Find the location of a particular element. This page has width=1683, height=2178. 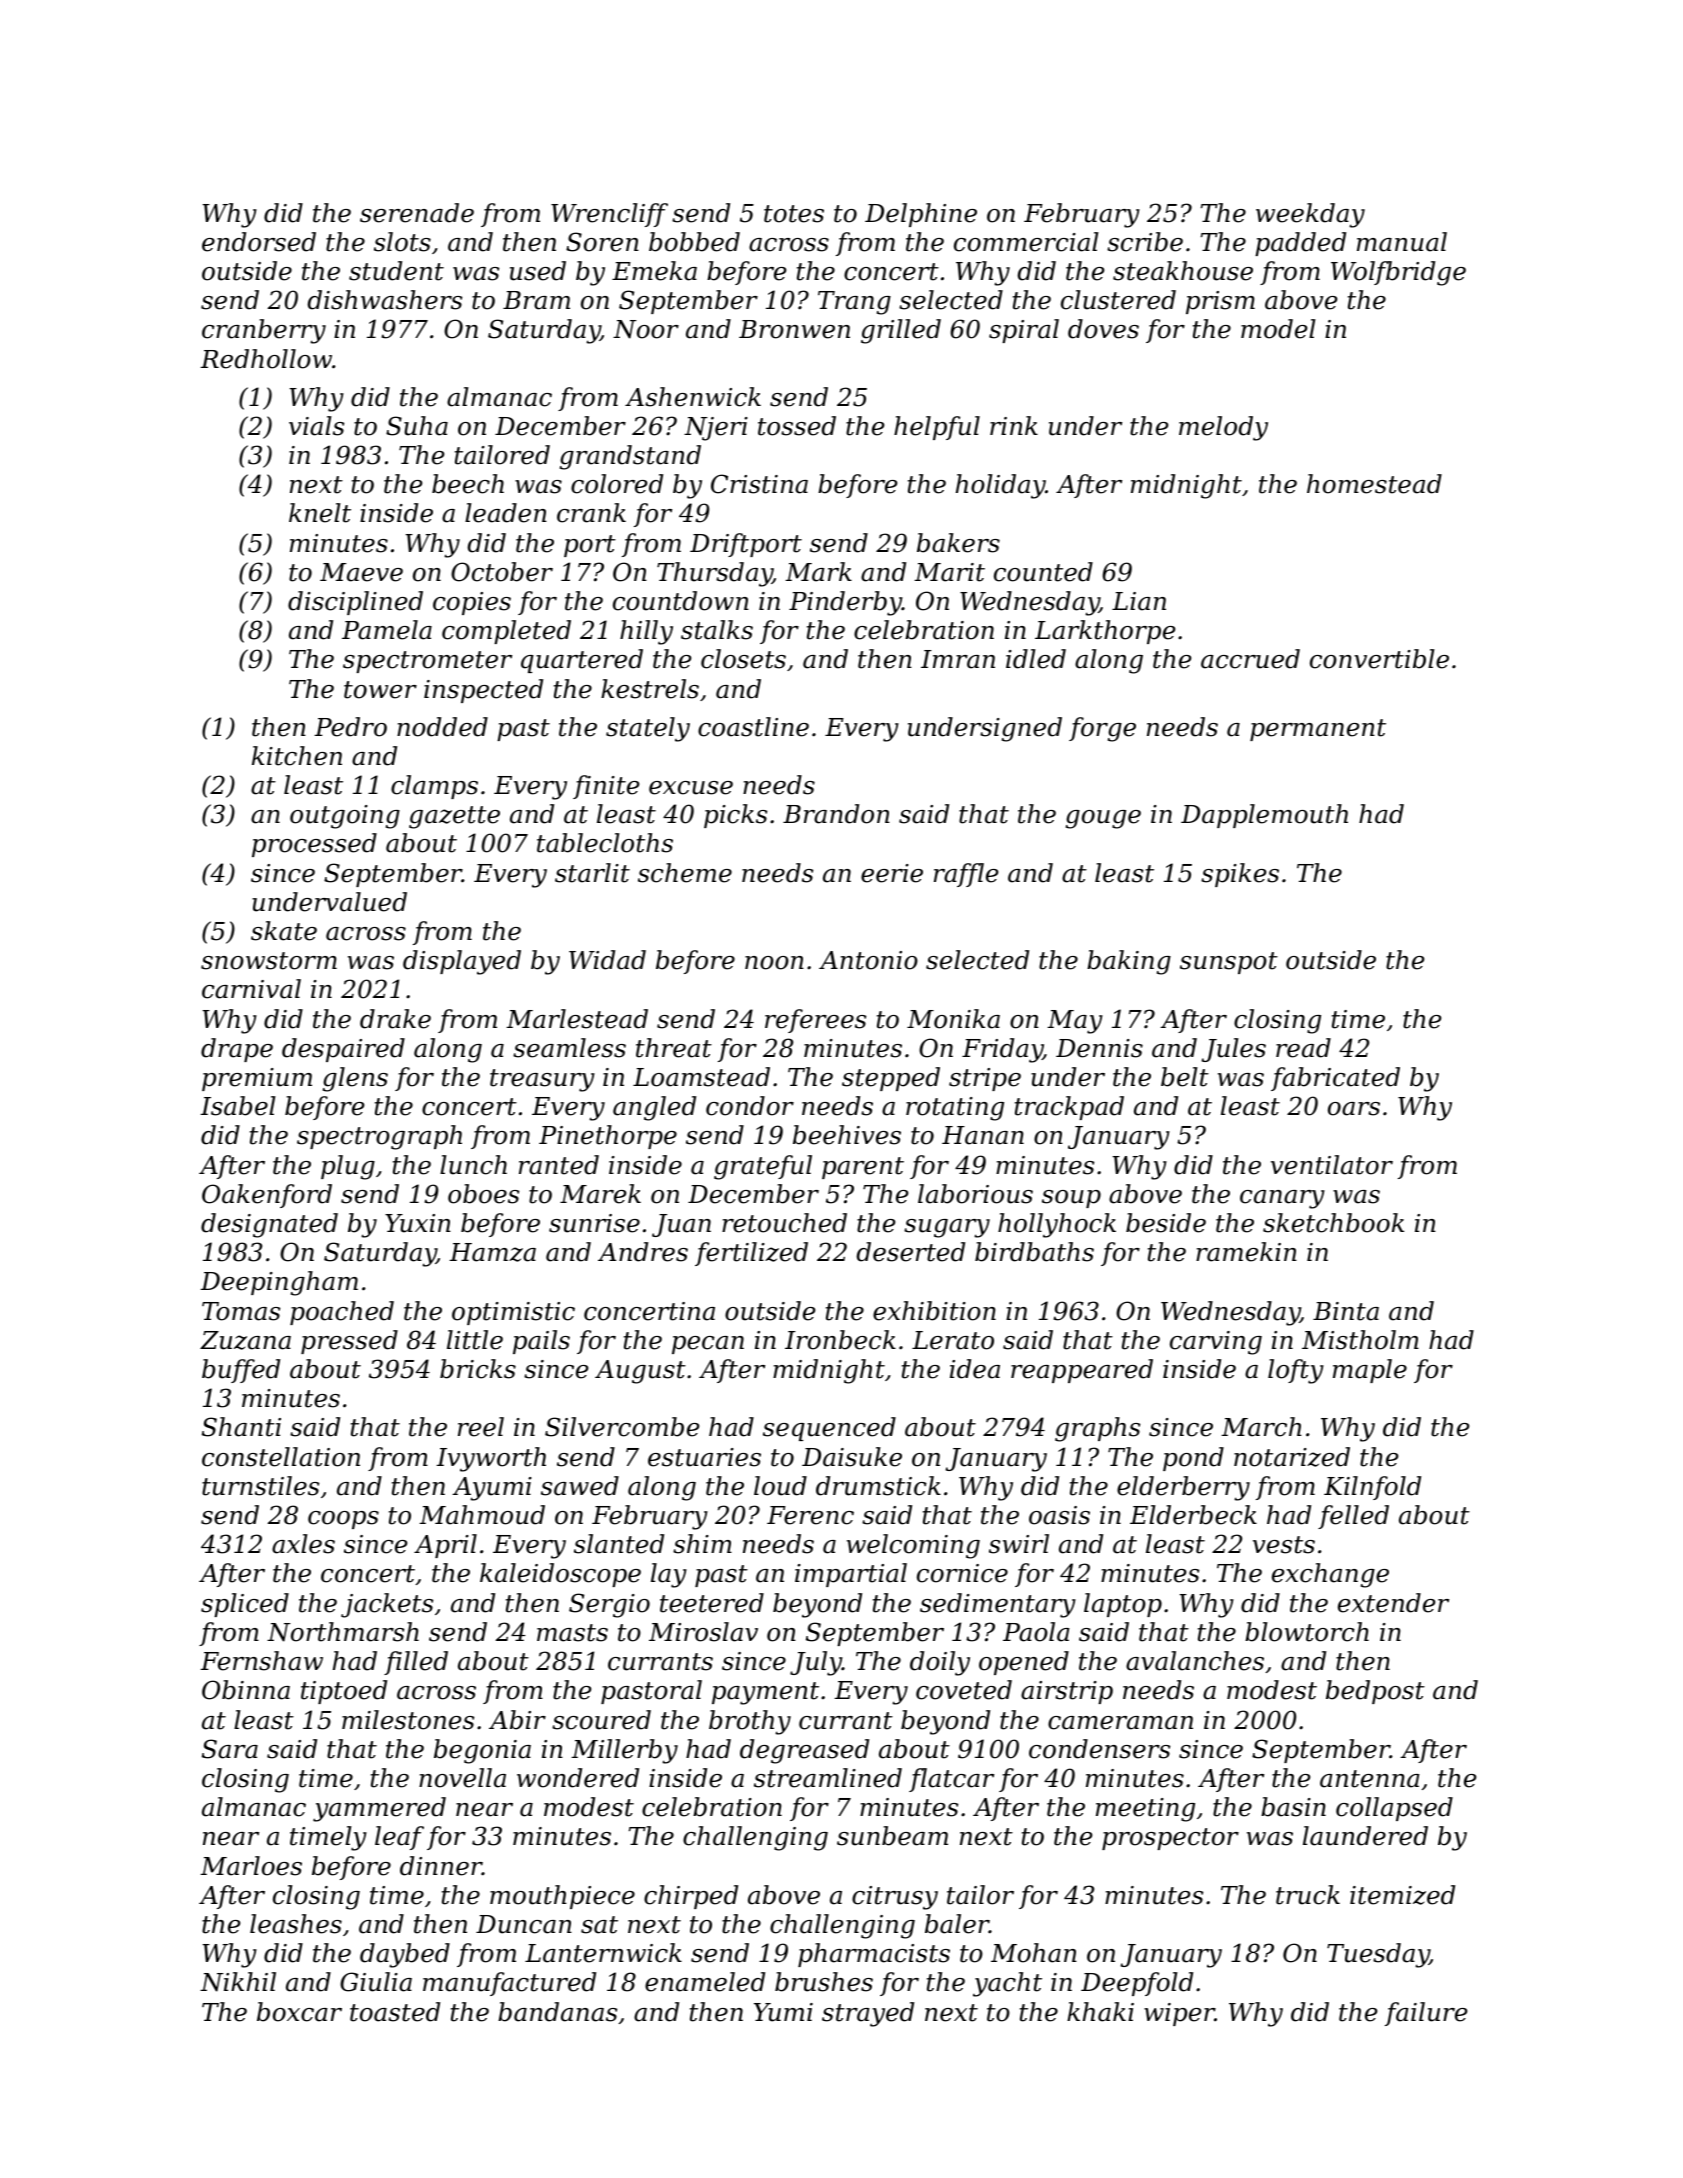

Binta is located at coordinates (1346, 1311).
